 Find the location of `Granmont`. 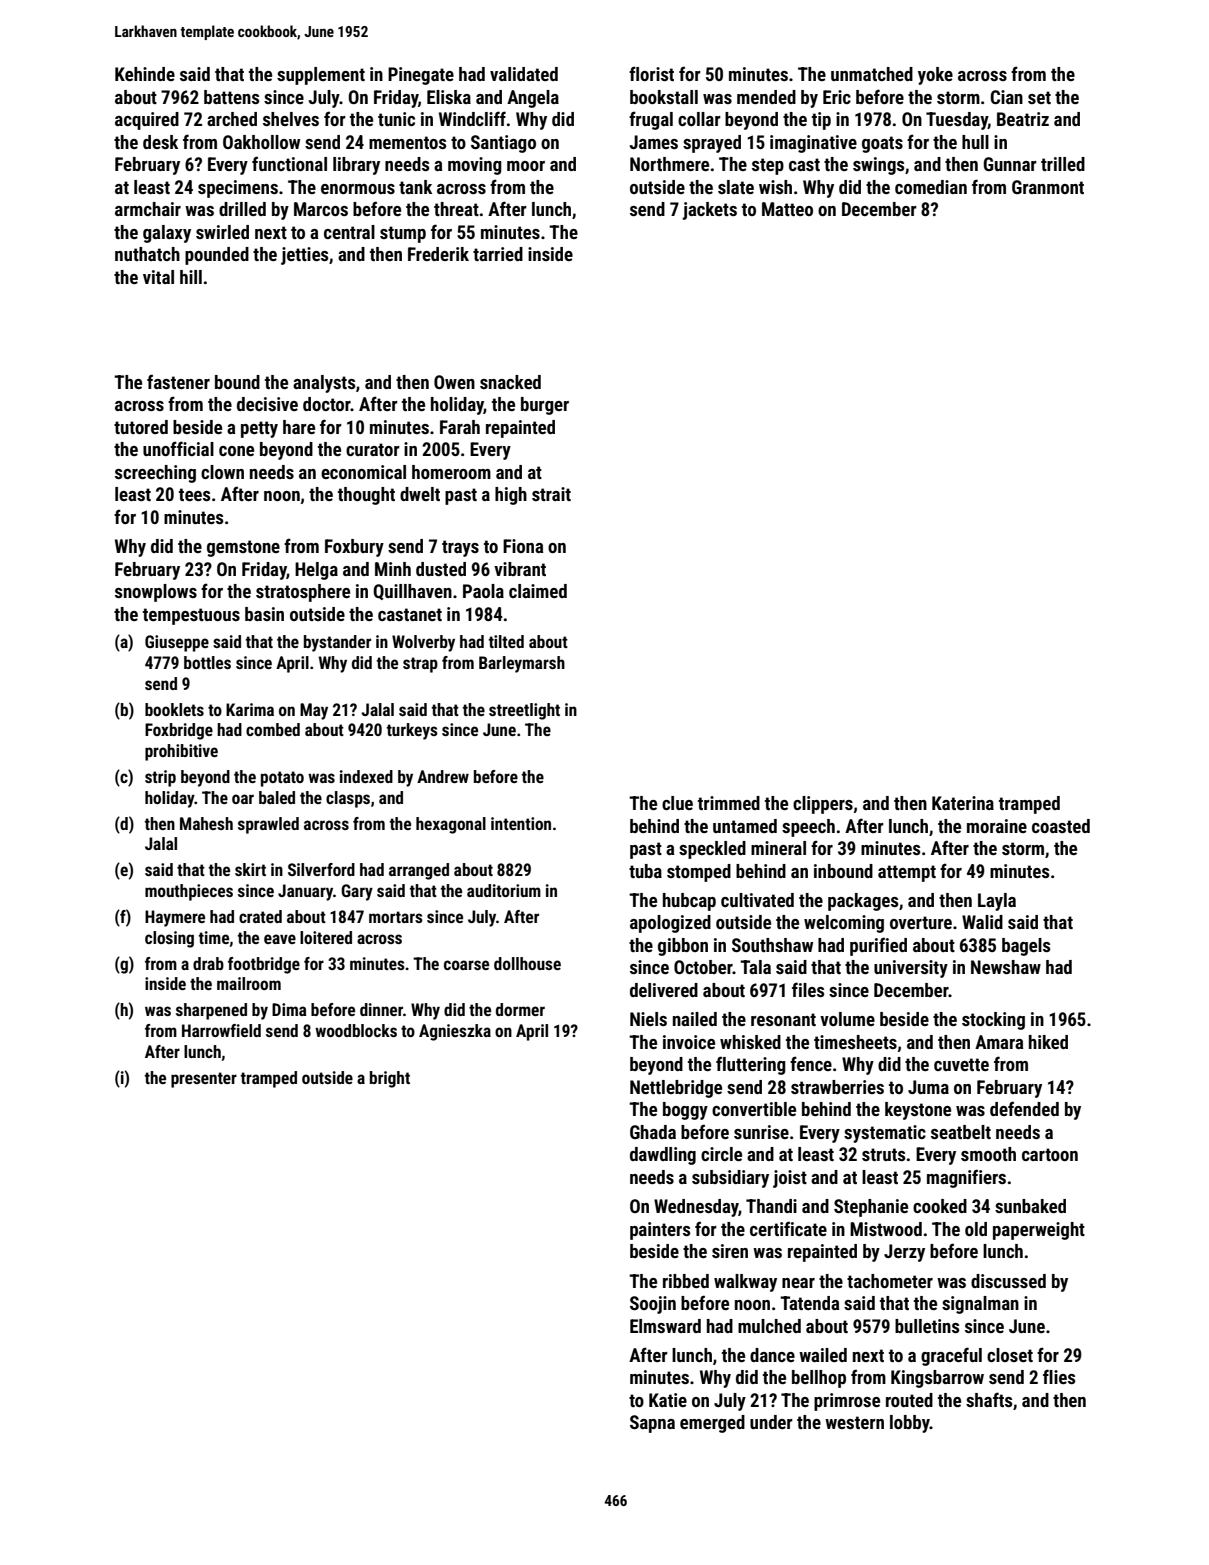

Granmont is located at coordinates (1048, 187).
